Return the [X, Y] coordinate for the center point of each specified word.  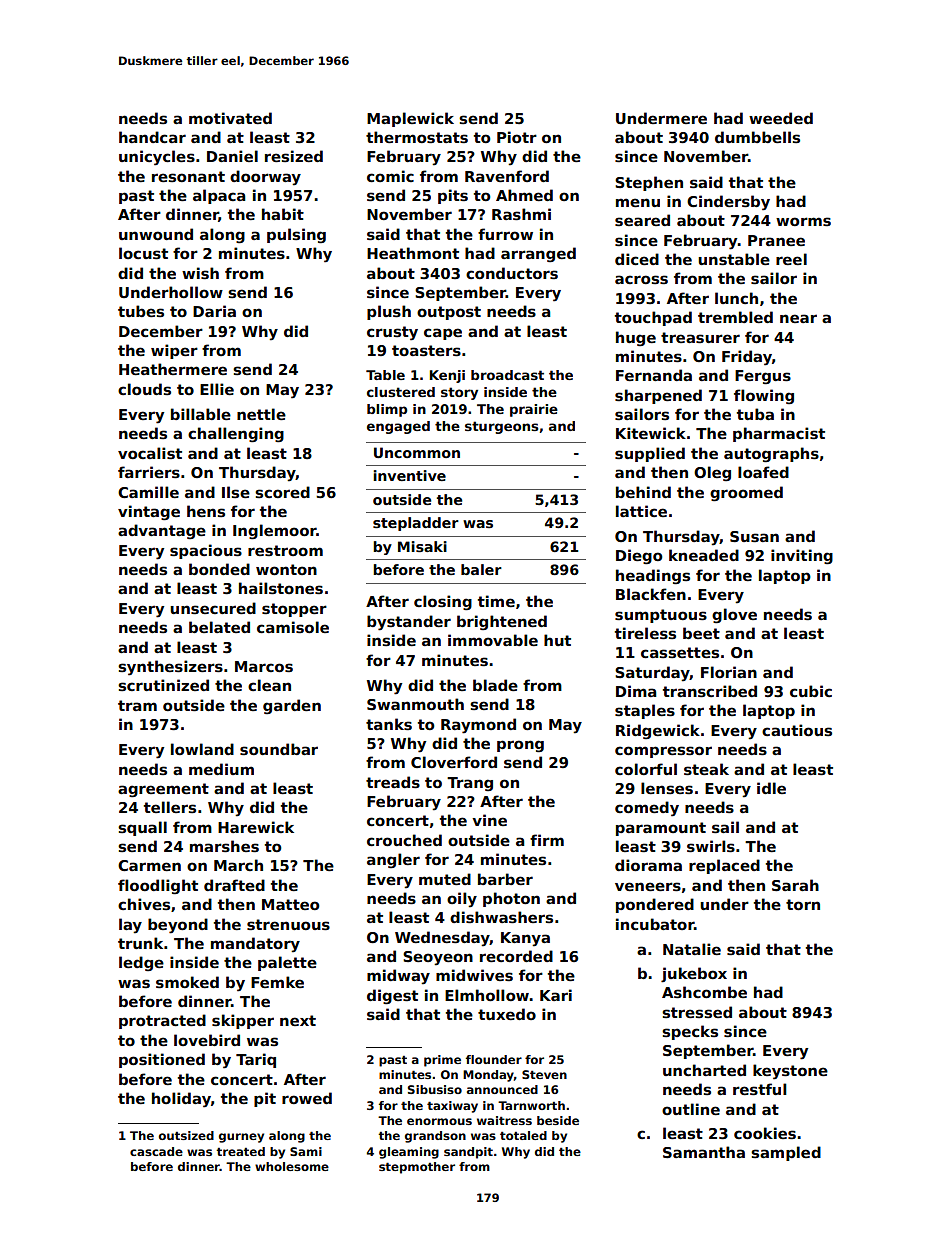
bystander [409, 623]
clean [269, 685]
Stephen [649, 183]
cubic [811, 691]
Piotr [517, 137]
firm [547, 840]
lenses [667, 788]
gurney [241, 1138]
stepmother [417, 1168]
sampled [786, 1153]
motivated [230, 118]
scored [282, 492]
